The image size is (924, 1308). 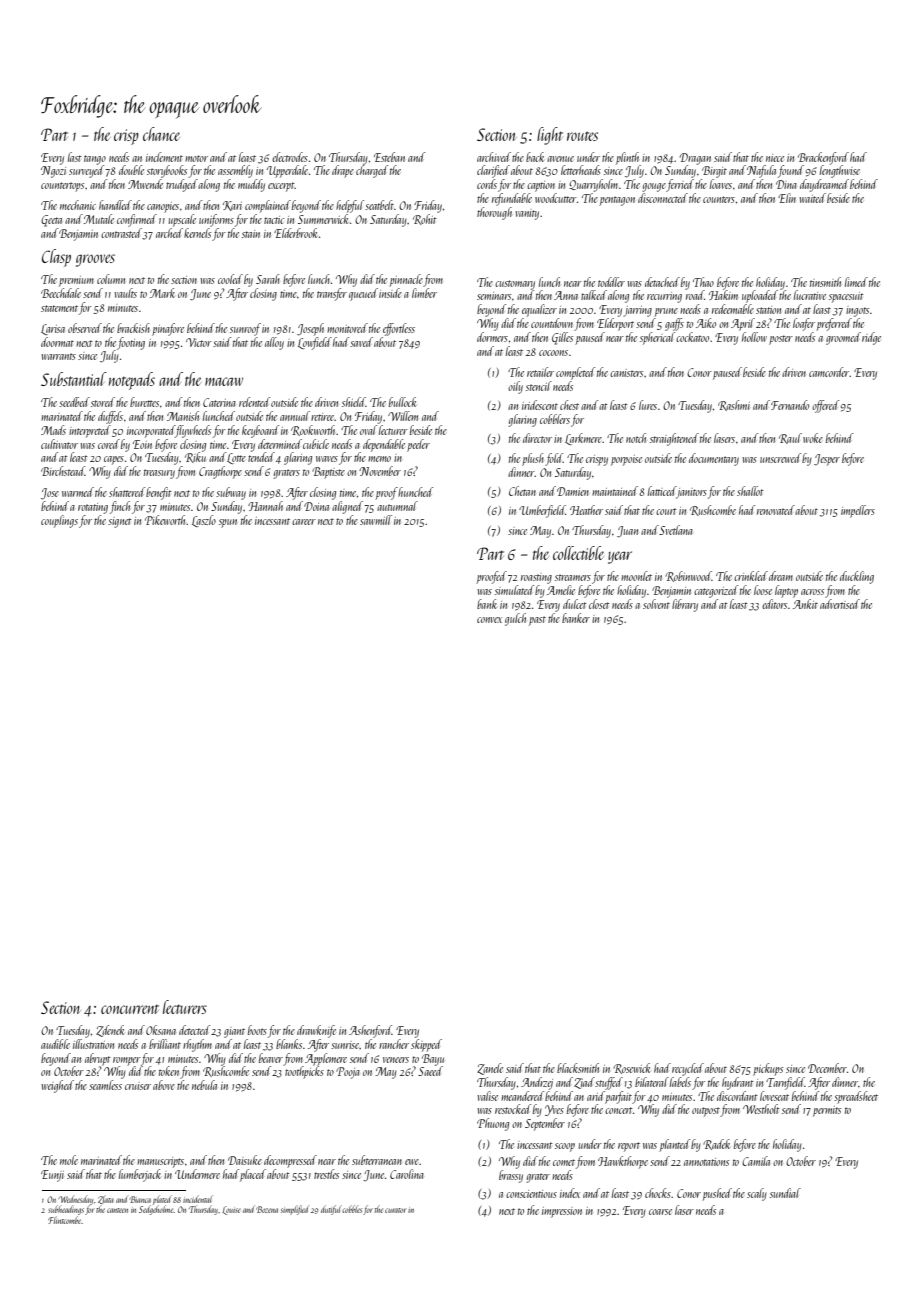 What do you see at coordinates (537, 621) in the page?
I see `past` at bounding box center [537, 621].
